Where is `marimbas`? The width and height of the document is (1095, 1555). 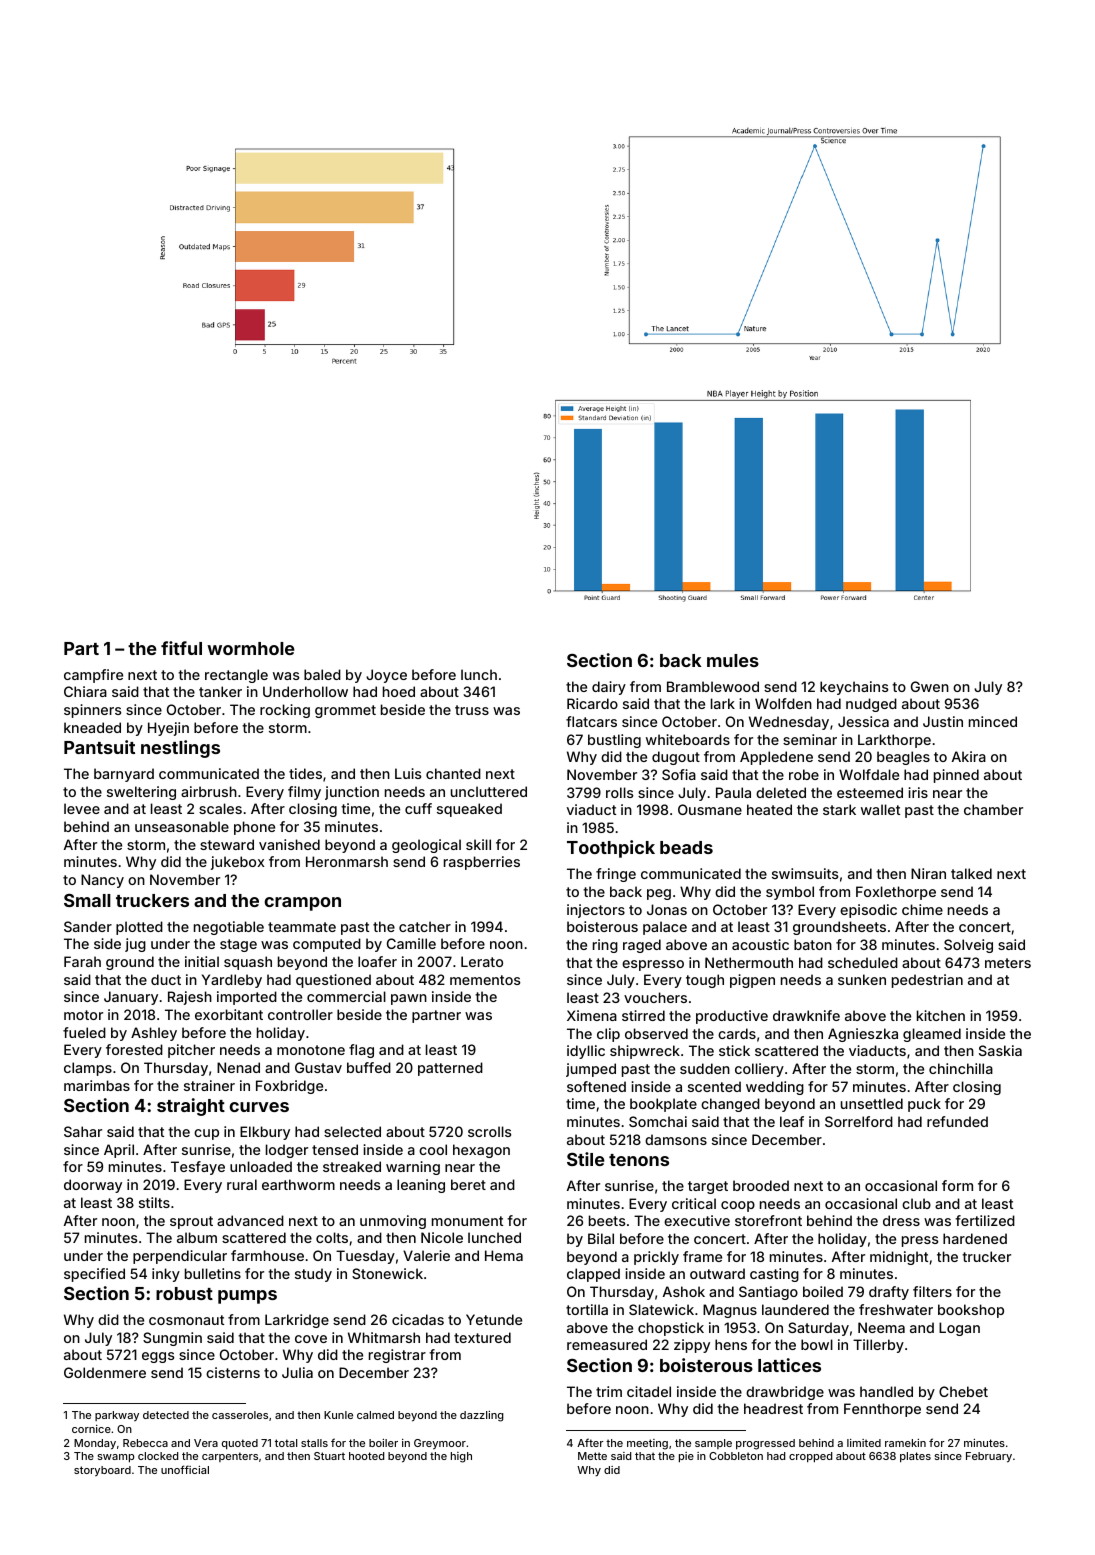
marimbas is located at coordinates (97, 1085).
